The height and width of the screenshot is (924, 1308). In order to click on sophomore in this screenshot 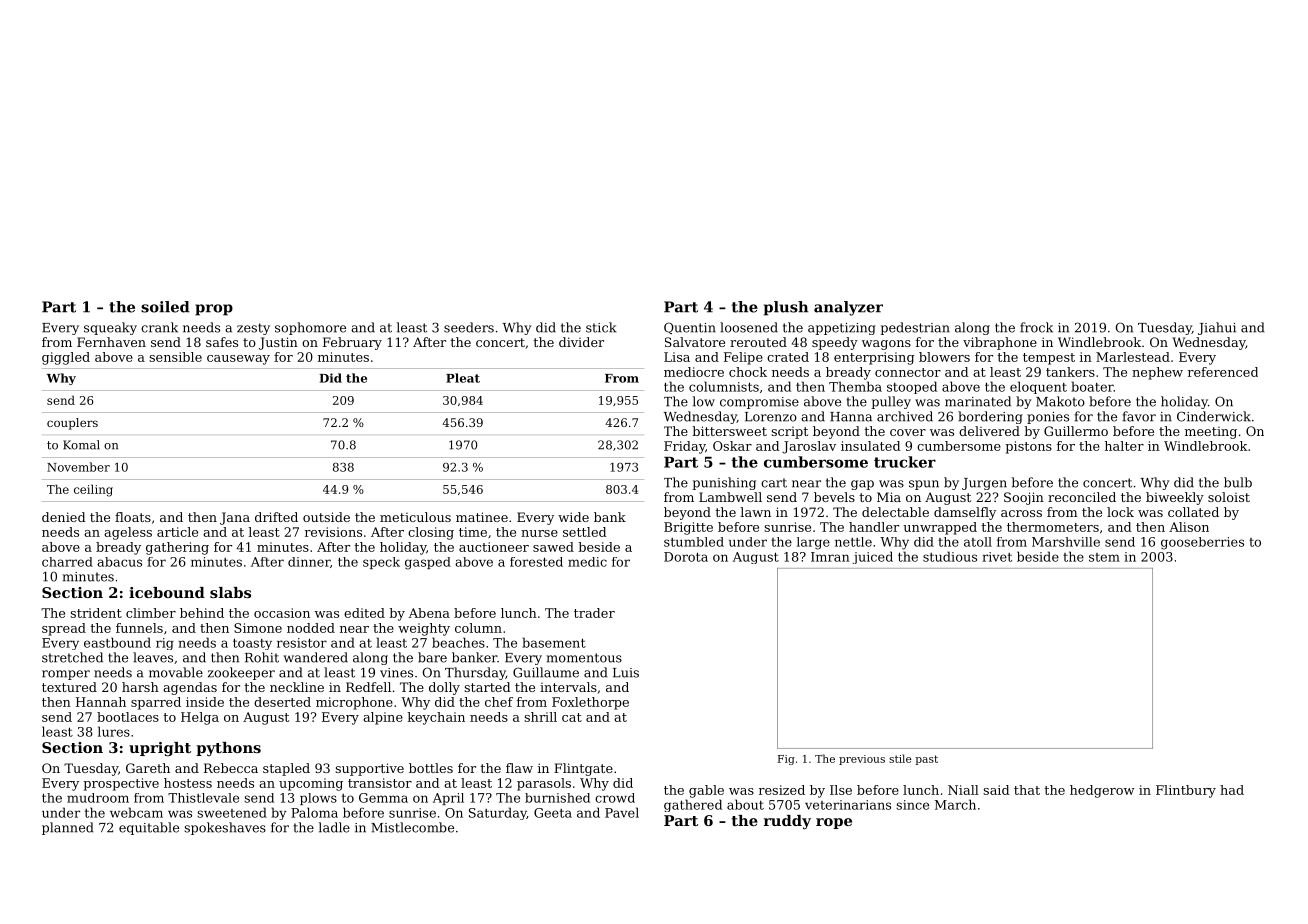, I will do `click(310, 328)`.
